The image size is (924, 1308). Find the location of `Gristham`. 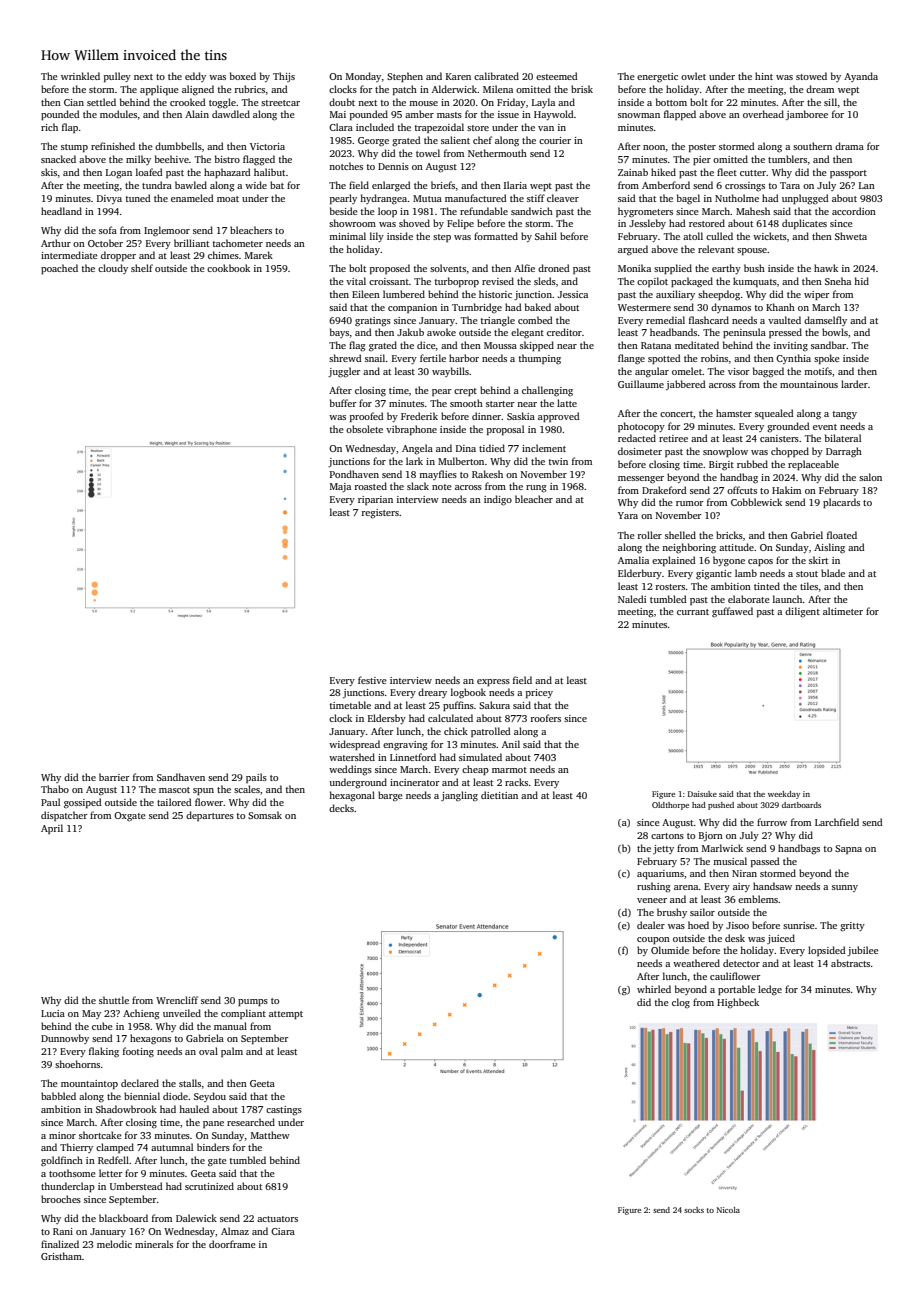

Gristham is located at coordinates (61, 1256).
